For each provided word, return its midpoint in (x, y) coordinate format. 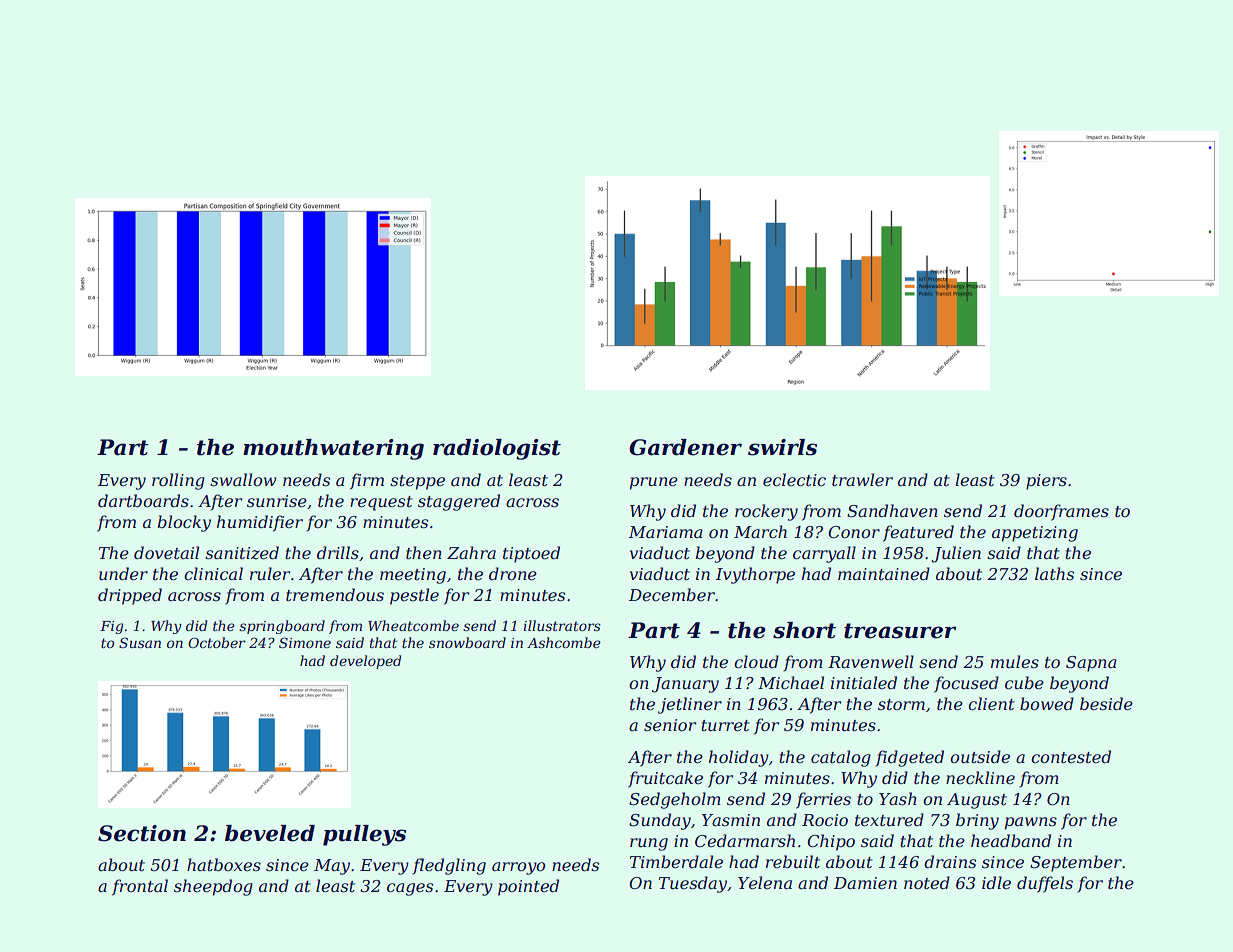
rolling (178, 481)
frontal (140, 887)
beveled (270, 833)
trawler (862, 479)
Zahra (471, 552)
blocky (184, 523)
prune (654, 483)
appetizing (1035, 534)
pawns (1031, 823)
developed (365, 662)
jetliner (690, 705)
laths (1054, 573)
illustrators (562, 625)
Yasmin (731, 820)
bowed (1047, 703)
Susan (140, 642)
